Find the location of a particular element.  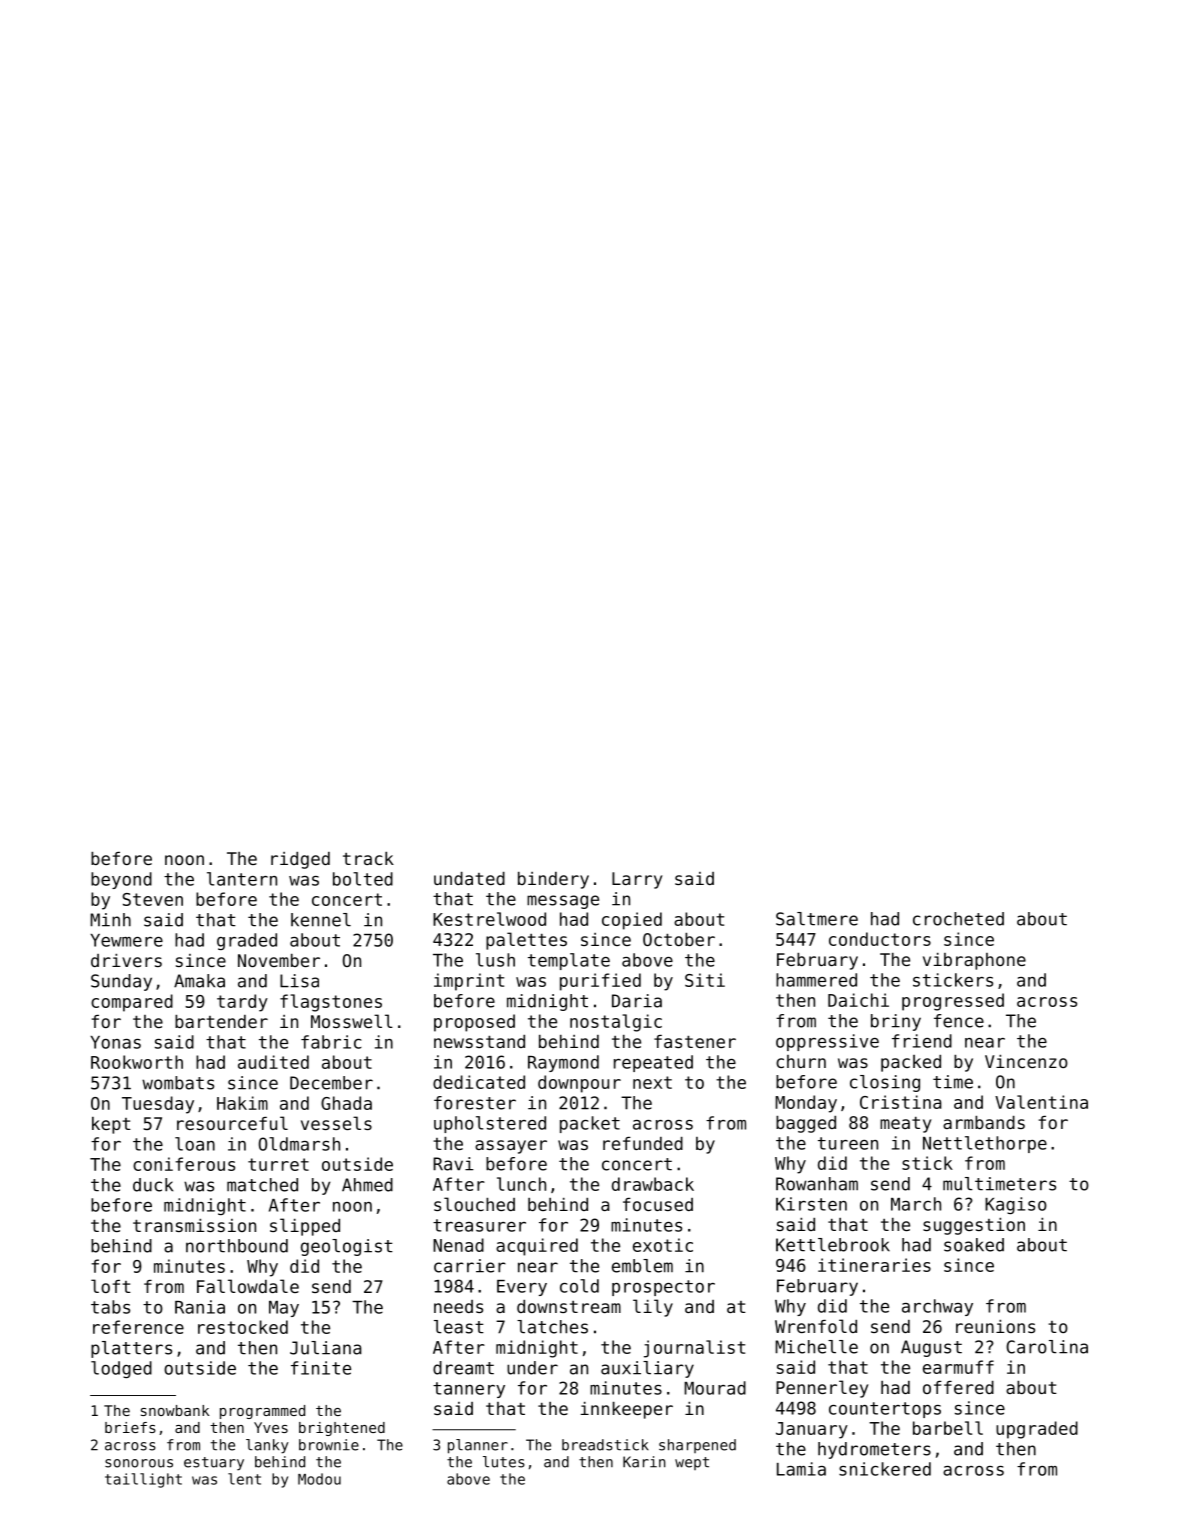

armbands is located at coordinates (984, 1122).
